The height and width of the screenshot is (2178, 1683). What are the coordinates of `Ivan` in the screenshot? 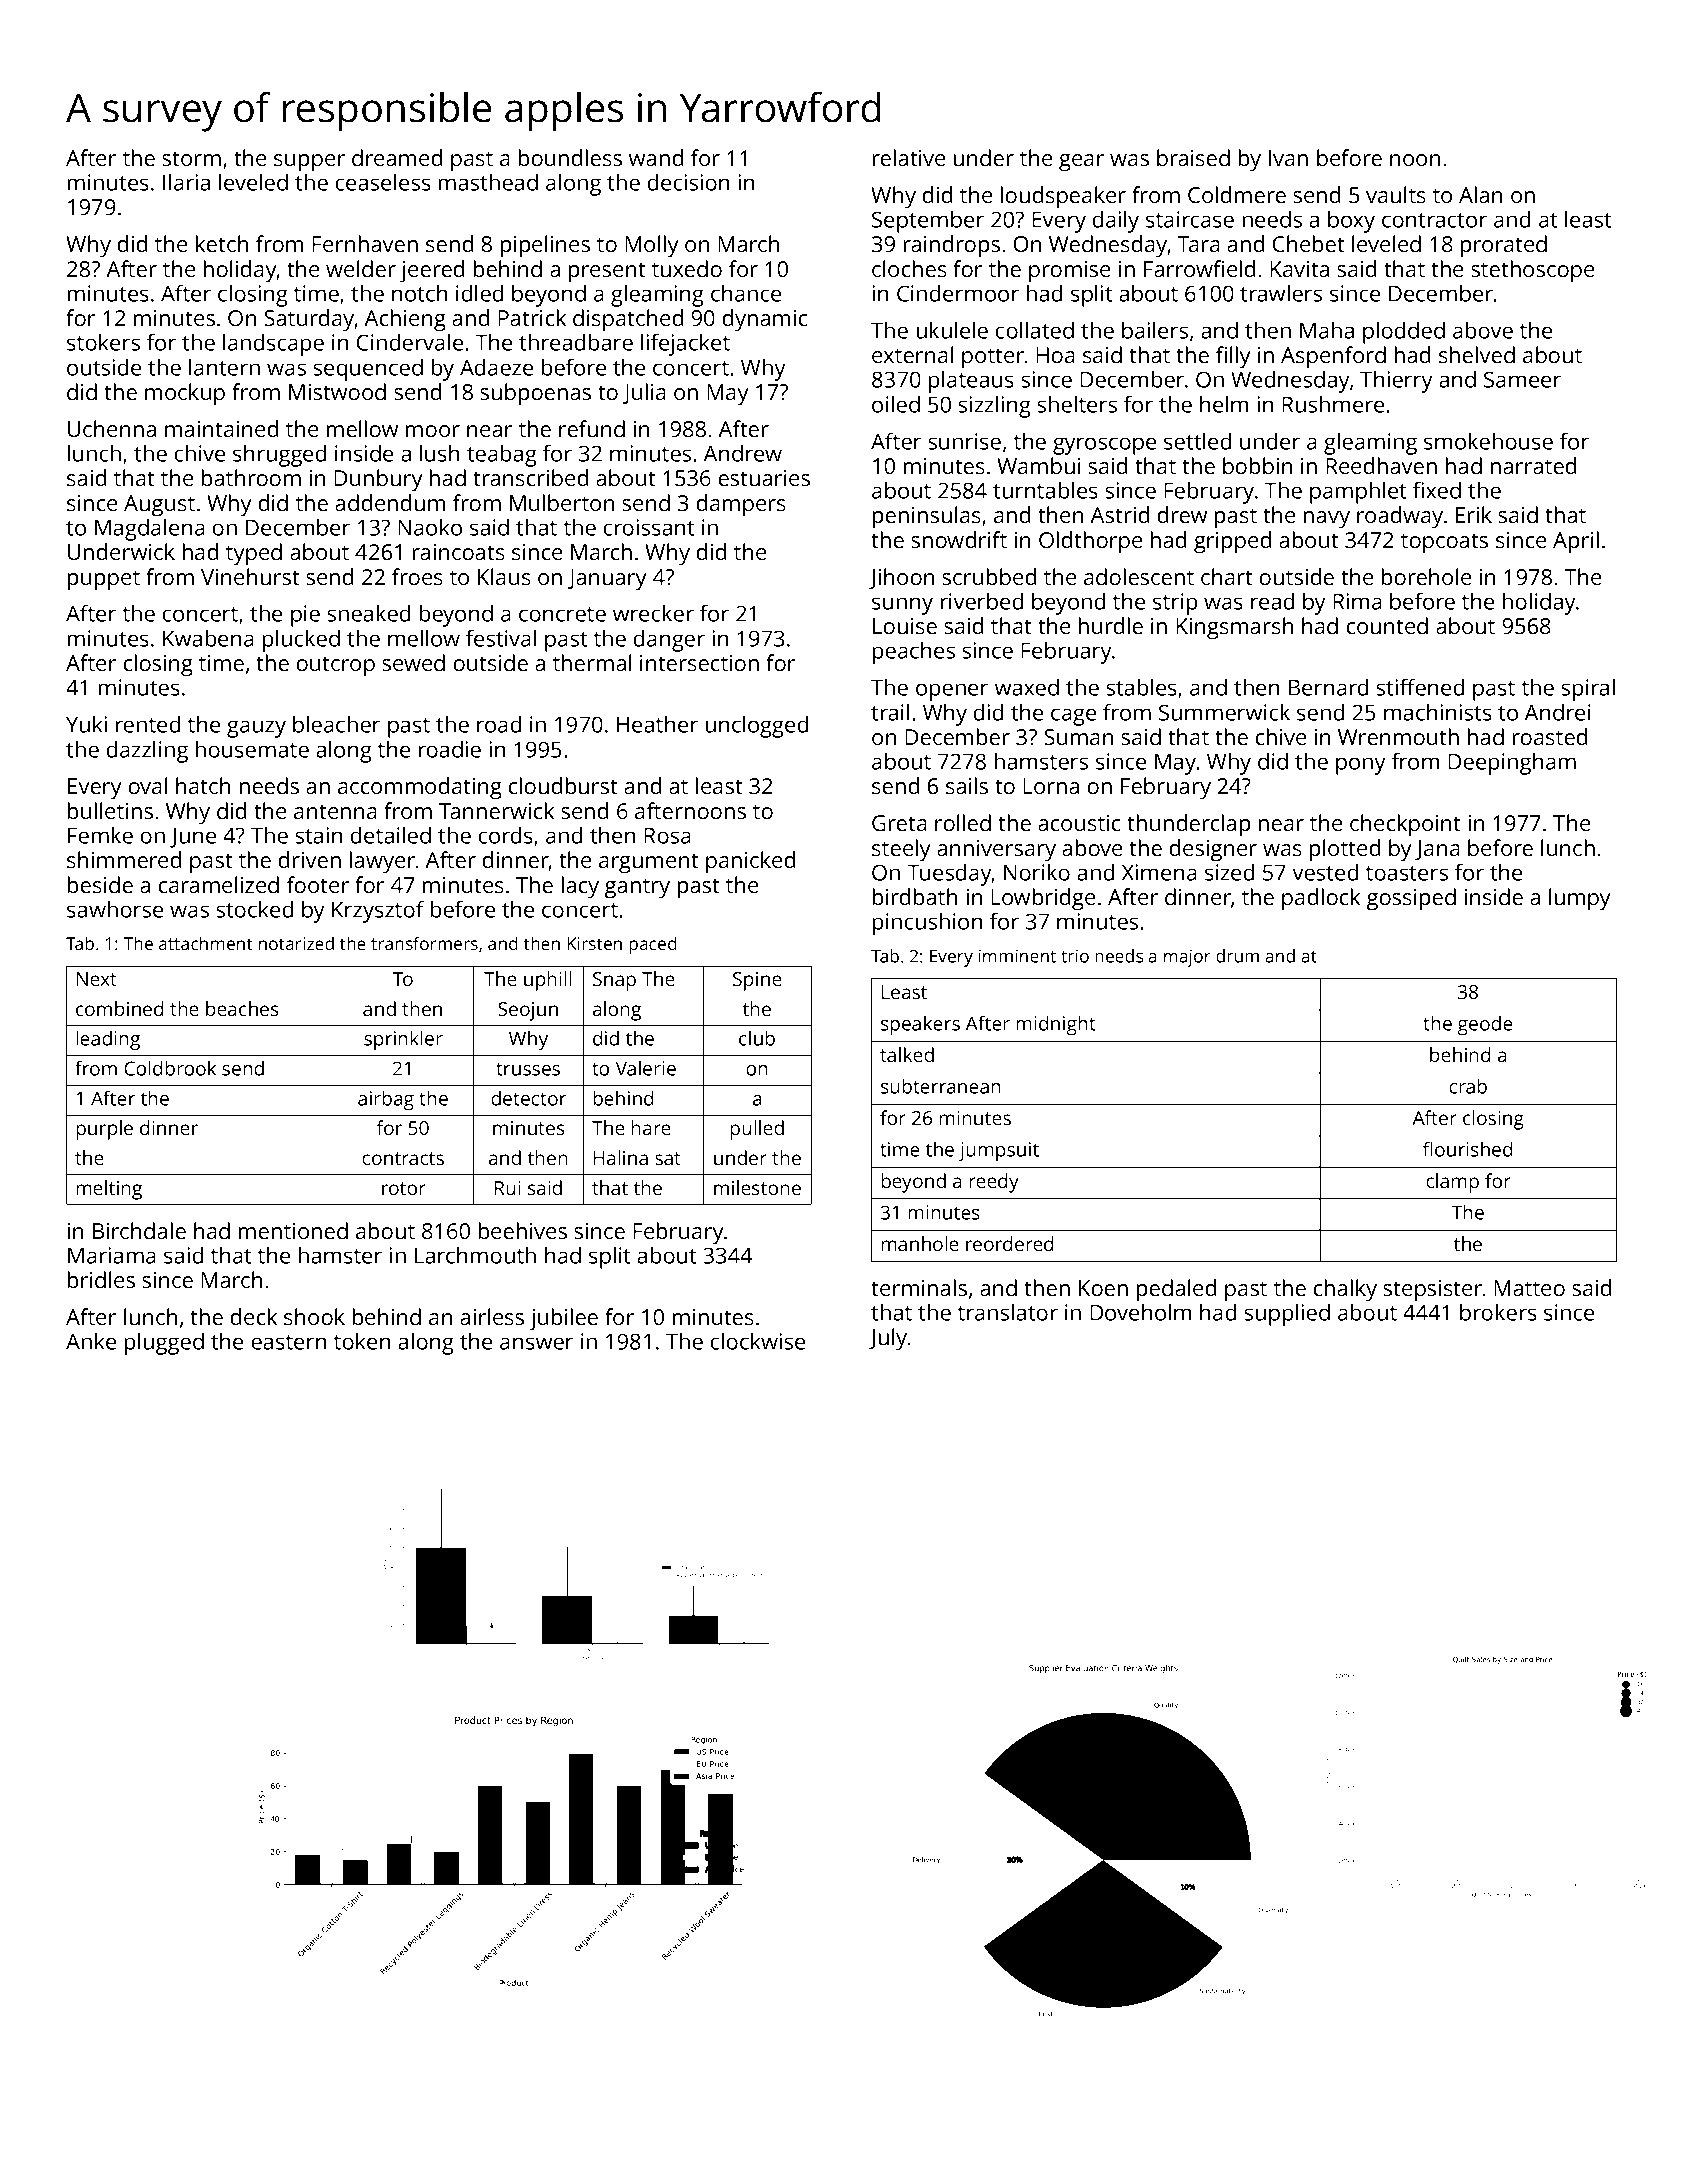 It's located at (1288, 158).
